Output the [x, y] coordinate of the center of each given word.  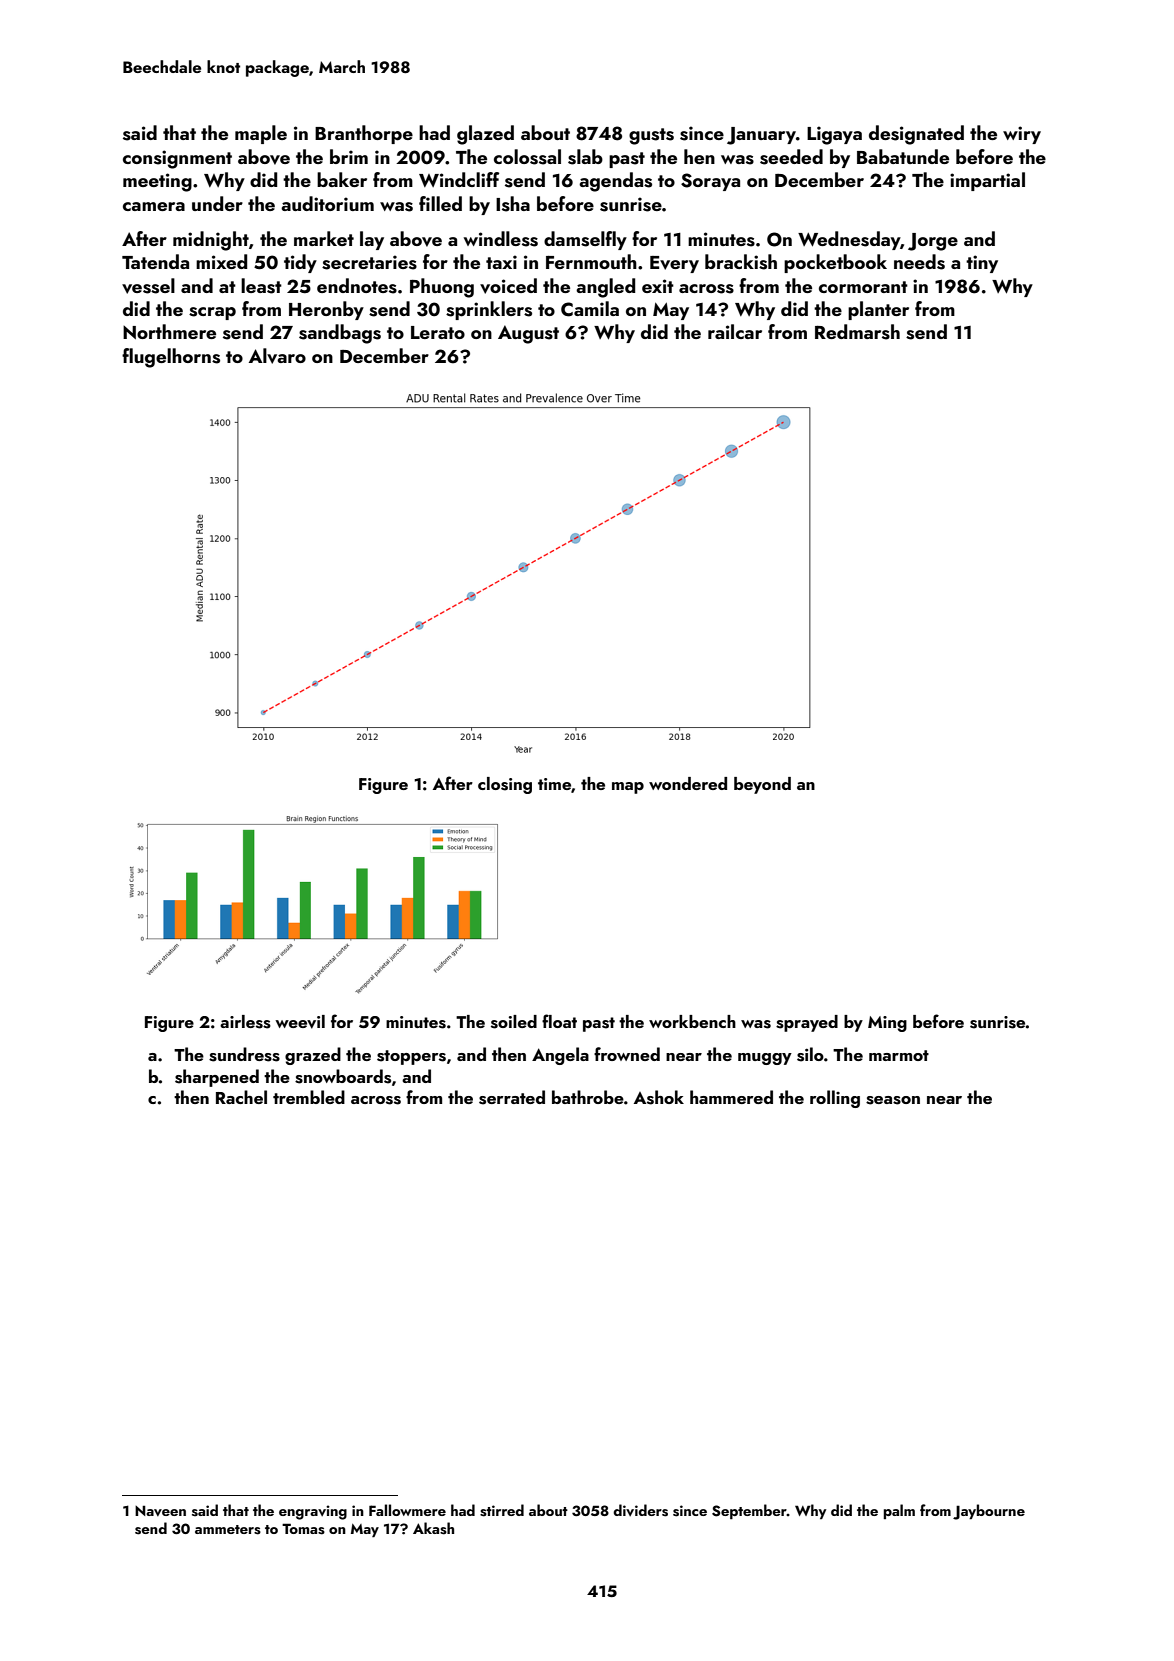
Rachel [241, 1097]
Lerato [438, 332]
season [893, 1100]
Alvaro [277, 356]
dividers [640, 1510]
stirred [502, 1510]
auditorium [327, 203]
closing [505, 785]
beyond [762, 785]
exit [658, 286]
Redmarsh [857, 332]
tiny [982, 264]
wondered [688, 783]
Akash [433, 1528]
